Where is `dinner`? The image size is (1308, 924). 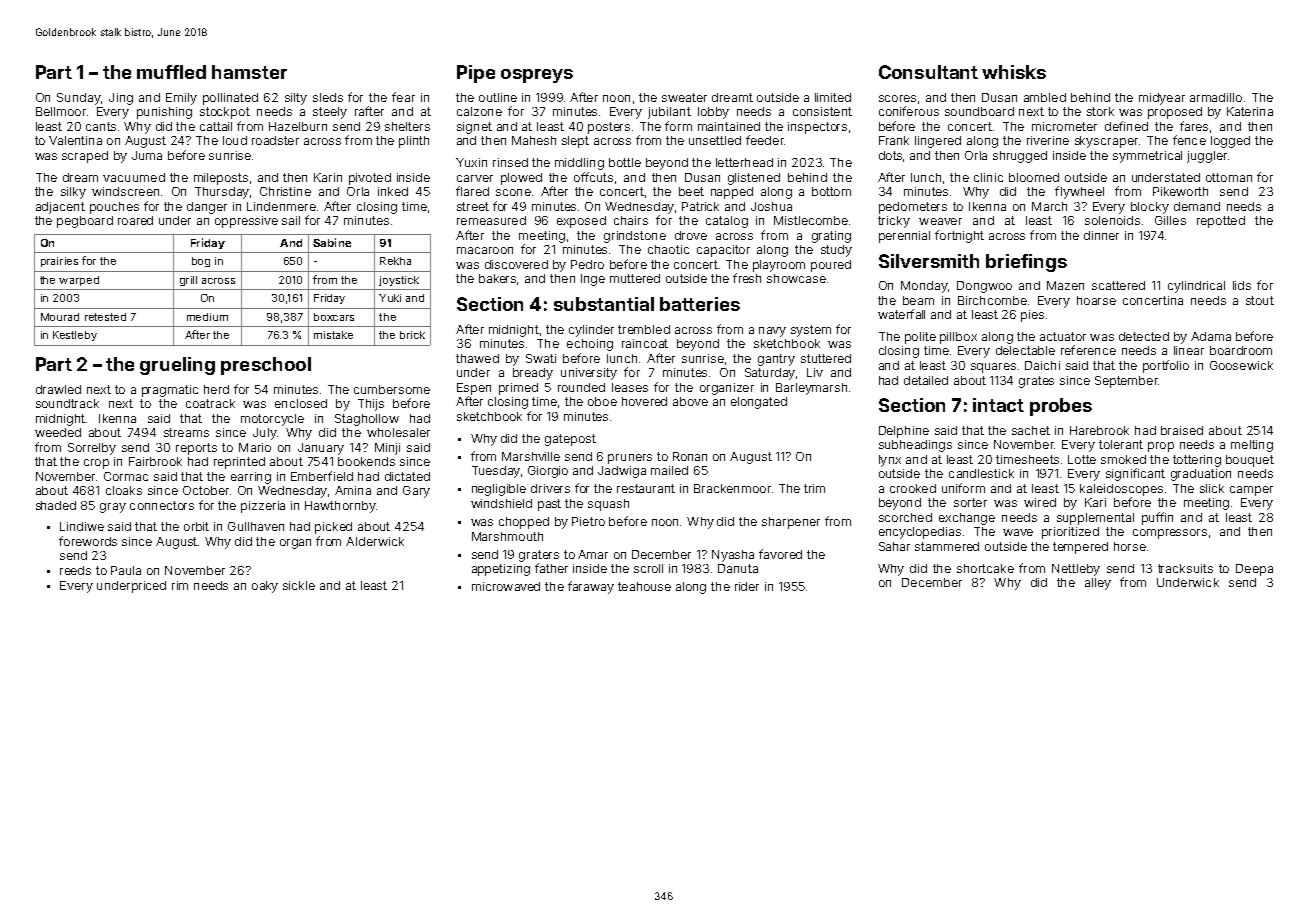 dinner is located at coordinates (1101, 235).
